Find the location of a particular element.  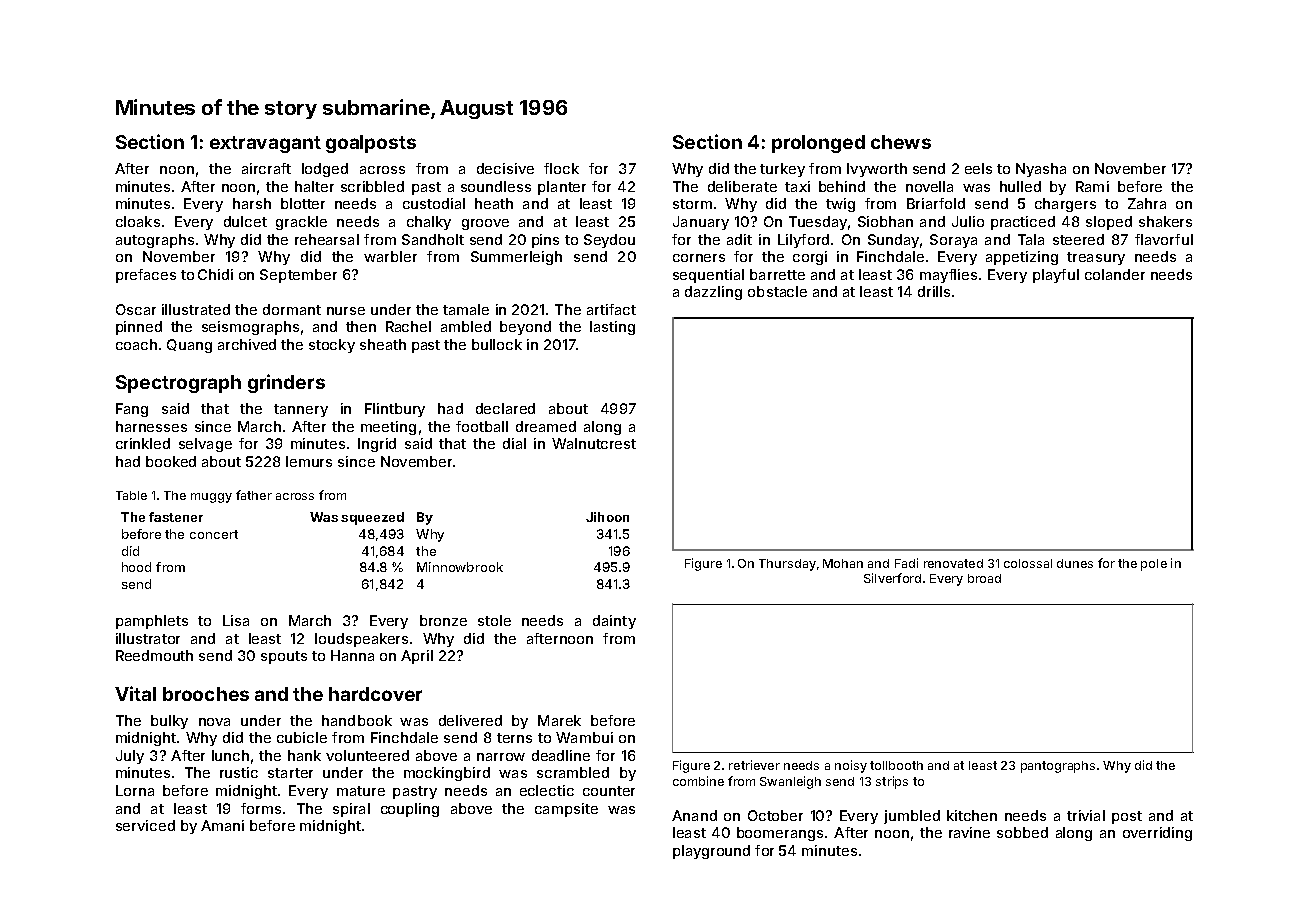

decisive is located at coordinates (505, 168).
